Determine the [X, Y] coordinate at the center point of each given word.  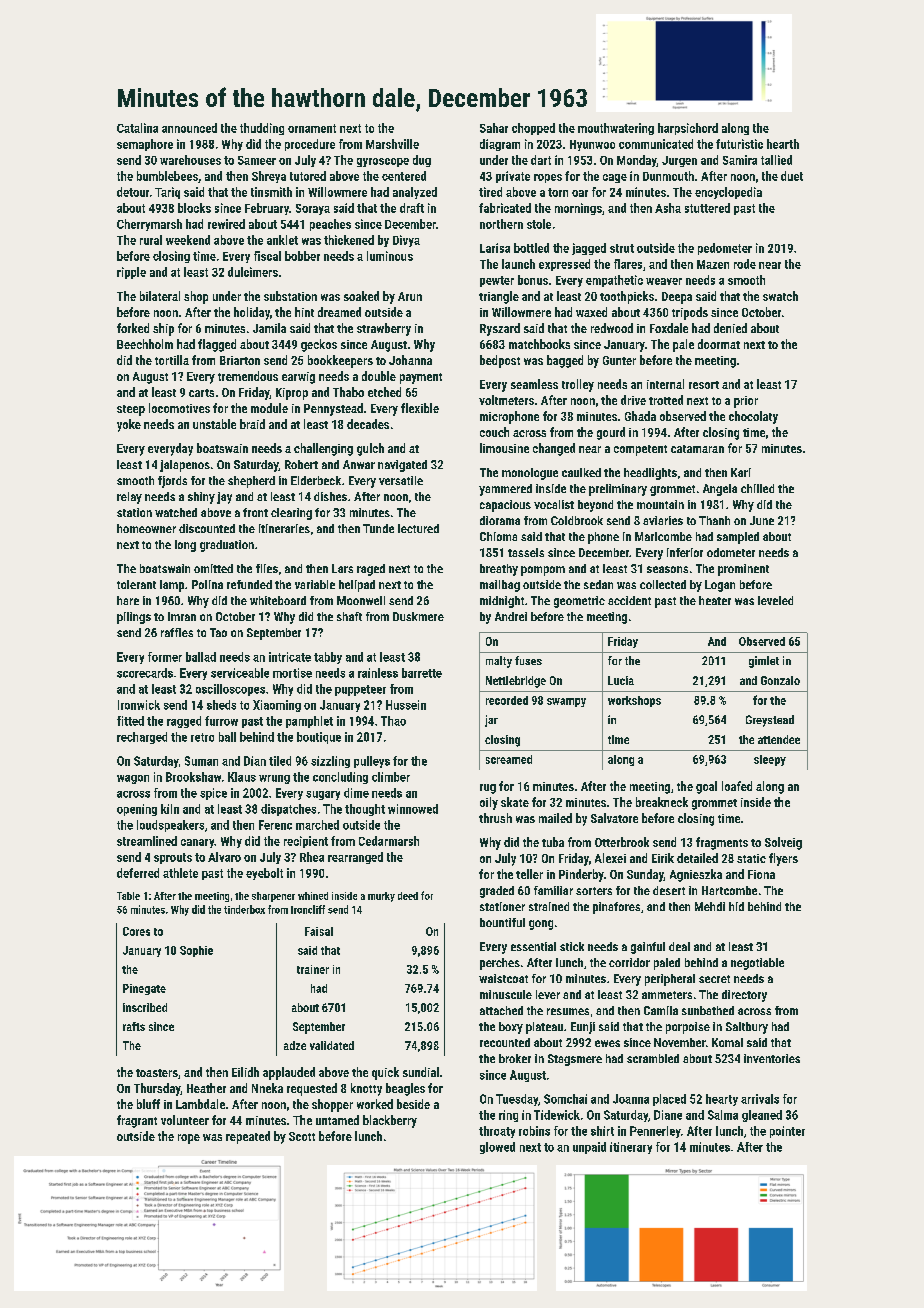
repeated [248, 1137]
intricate [290, 657]
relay [129, 498]
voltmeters [506, 400]
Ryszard [500, 329]
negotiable [757, 964]
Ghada [640, 416]
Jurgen [679, 161]
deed [408, 896]
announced [189, 128]
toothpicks [627, 297]
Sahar [494, 128]
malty [499, 662]
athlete [180, 873]
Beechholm [145, 344]
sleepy [770, 760]
